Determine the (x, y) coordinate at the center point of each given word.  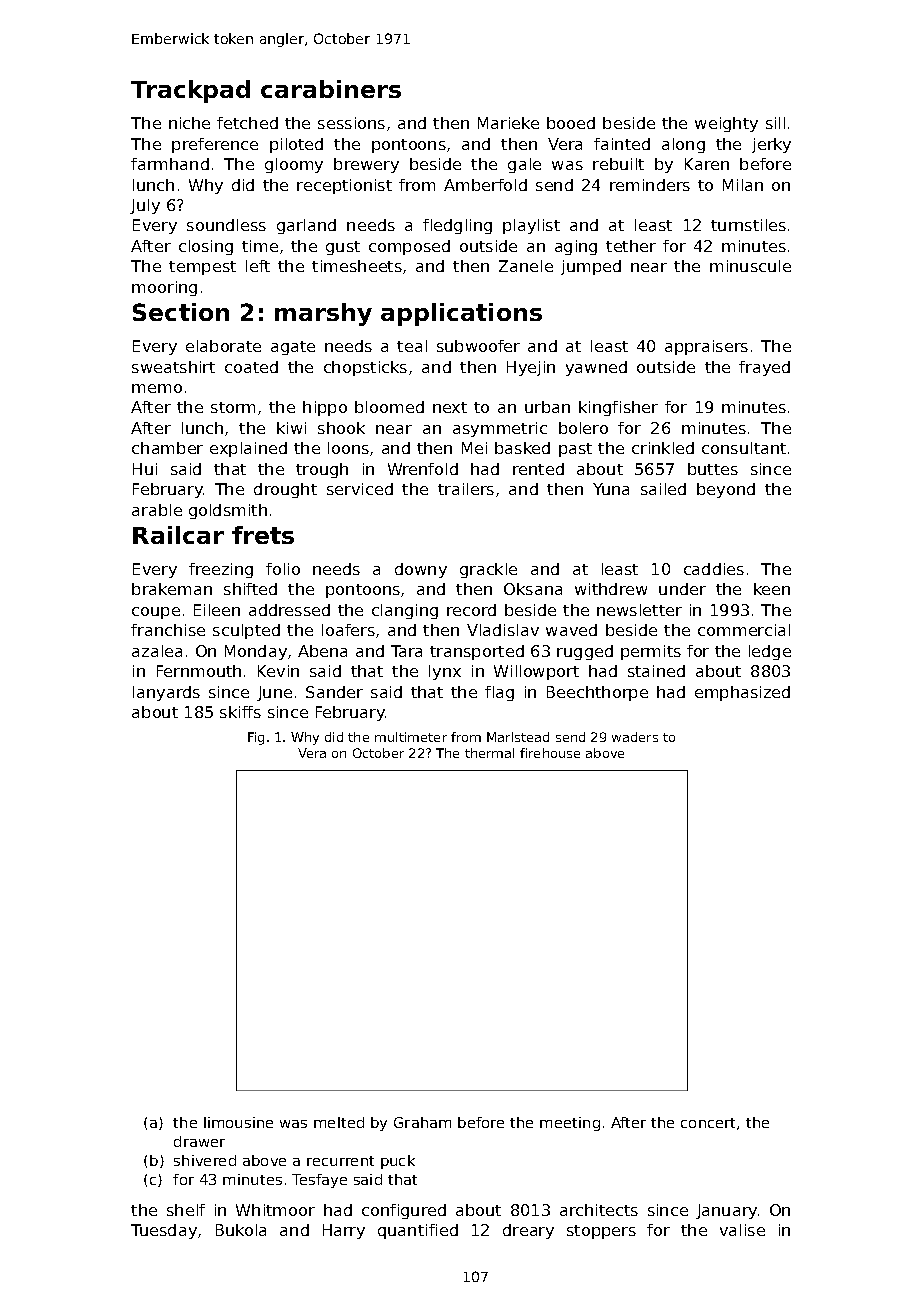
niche (189, 123)
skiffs (240, 712)
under (682, 589)
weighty (726, 124)
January (726, 1211)
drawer (199, 1141)
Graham (422, 1122)
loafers (348, 630)
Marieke (508, 123)
